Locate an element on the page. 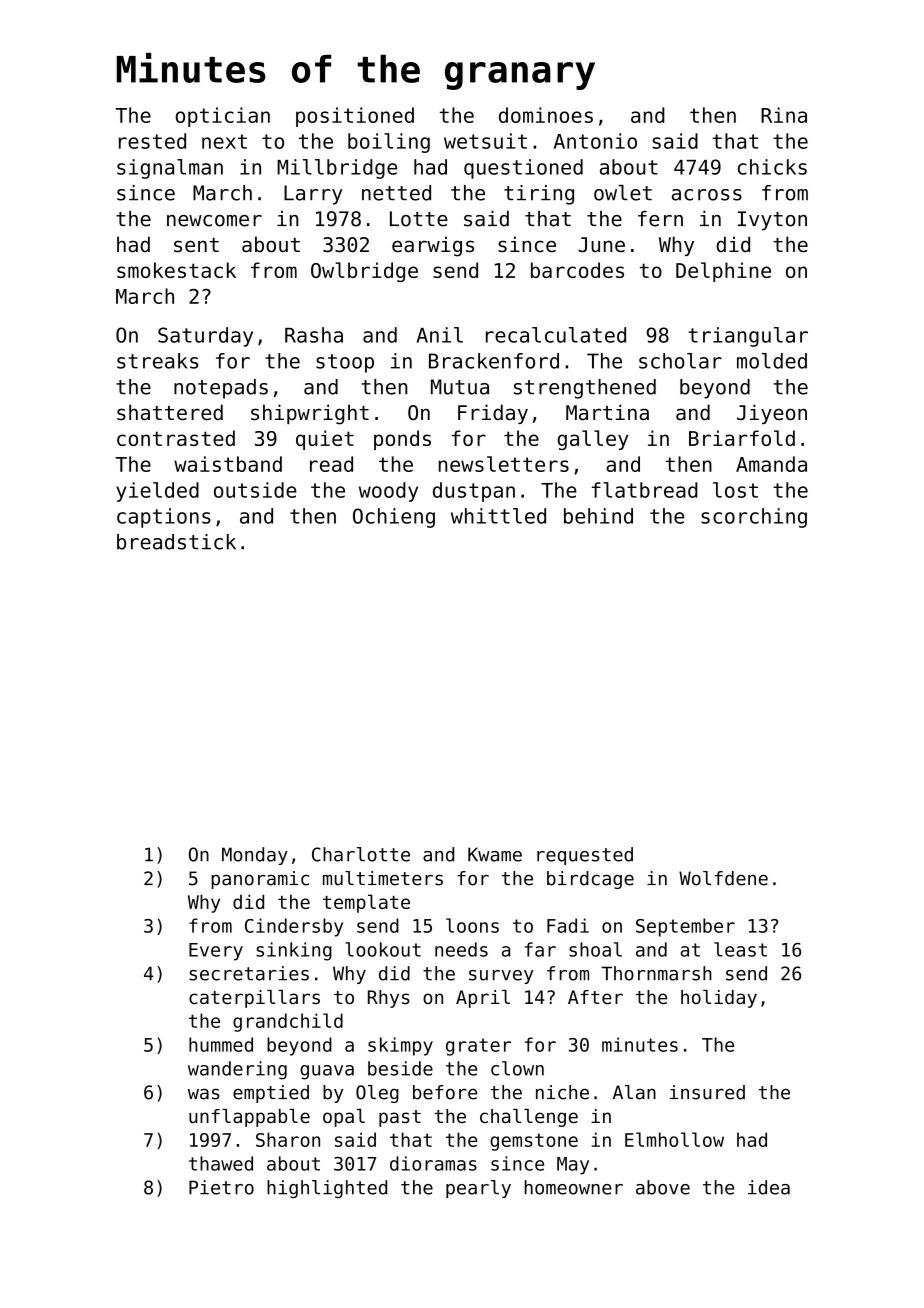 The width and height of the document is (924, 1308). idea is located at coordinates (769, 1187).
